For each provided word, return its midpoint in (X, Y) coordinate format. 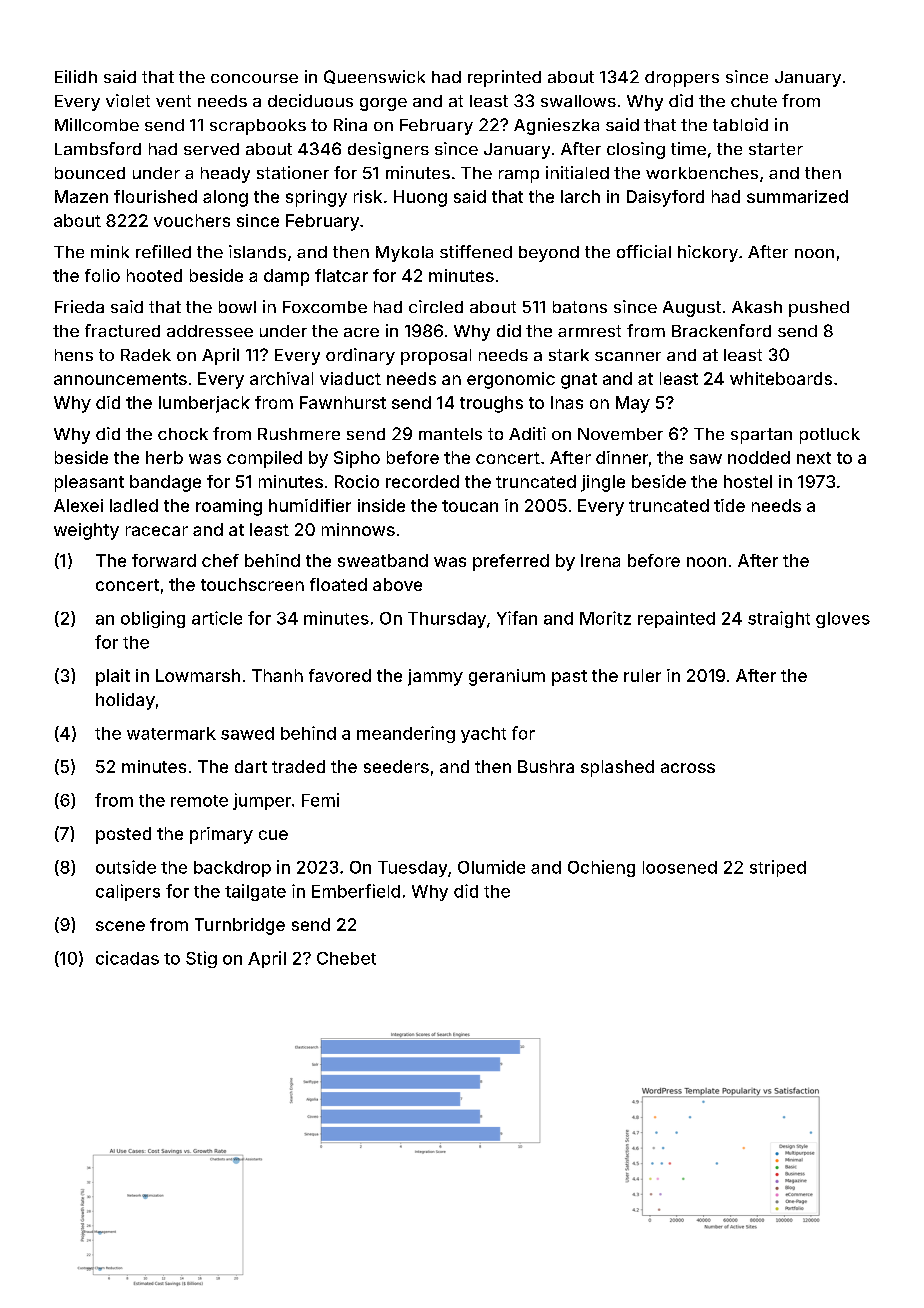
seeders (396, 766)
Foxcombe (325, 307)
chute (754, 101)
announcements (120, 379)
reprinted (504, 78)
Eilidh (76, 76)
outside (126, 867)
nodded (759, 457)
